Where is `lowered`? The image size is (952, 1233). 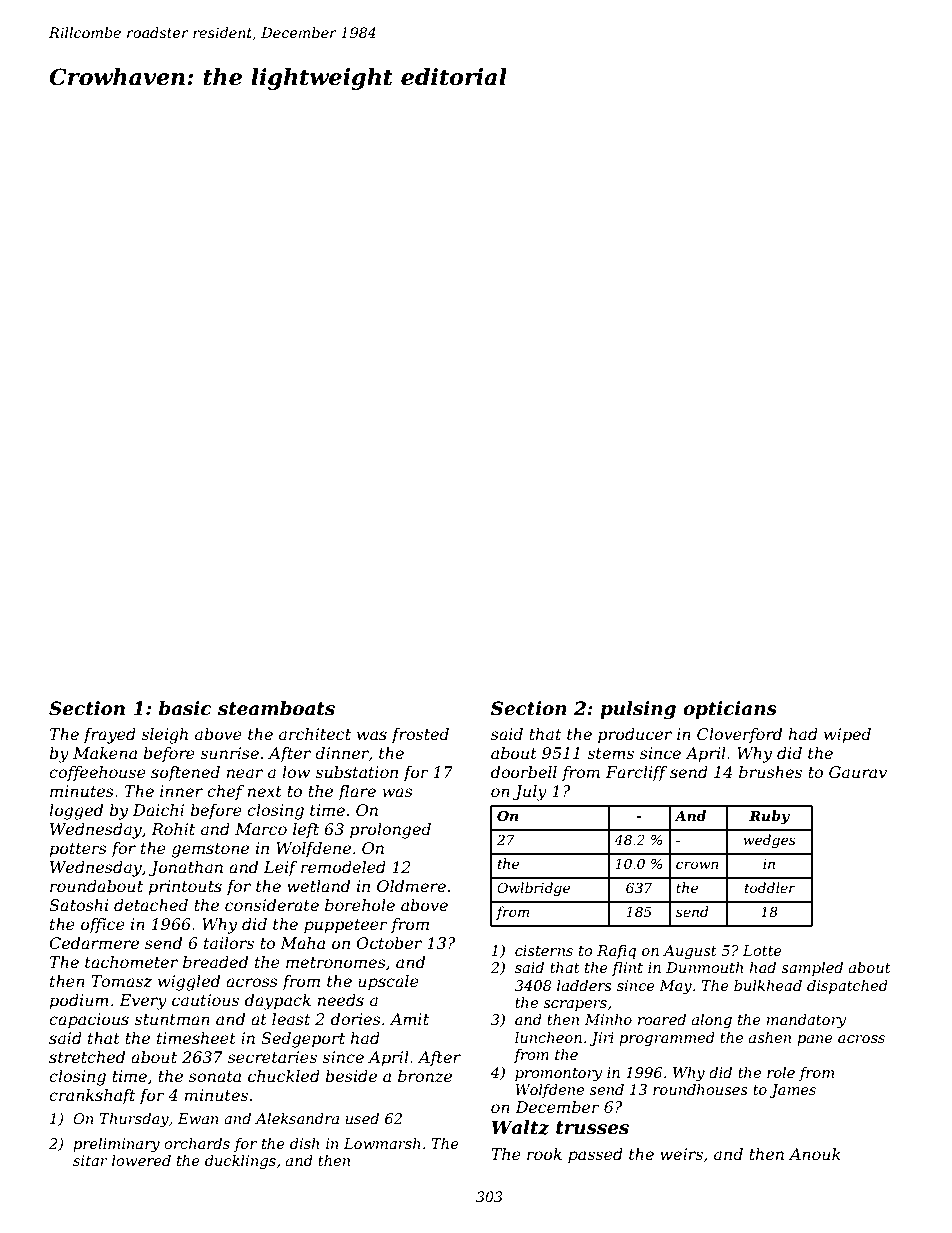 lowered is located at coordinates (141, 1160).
